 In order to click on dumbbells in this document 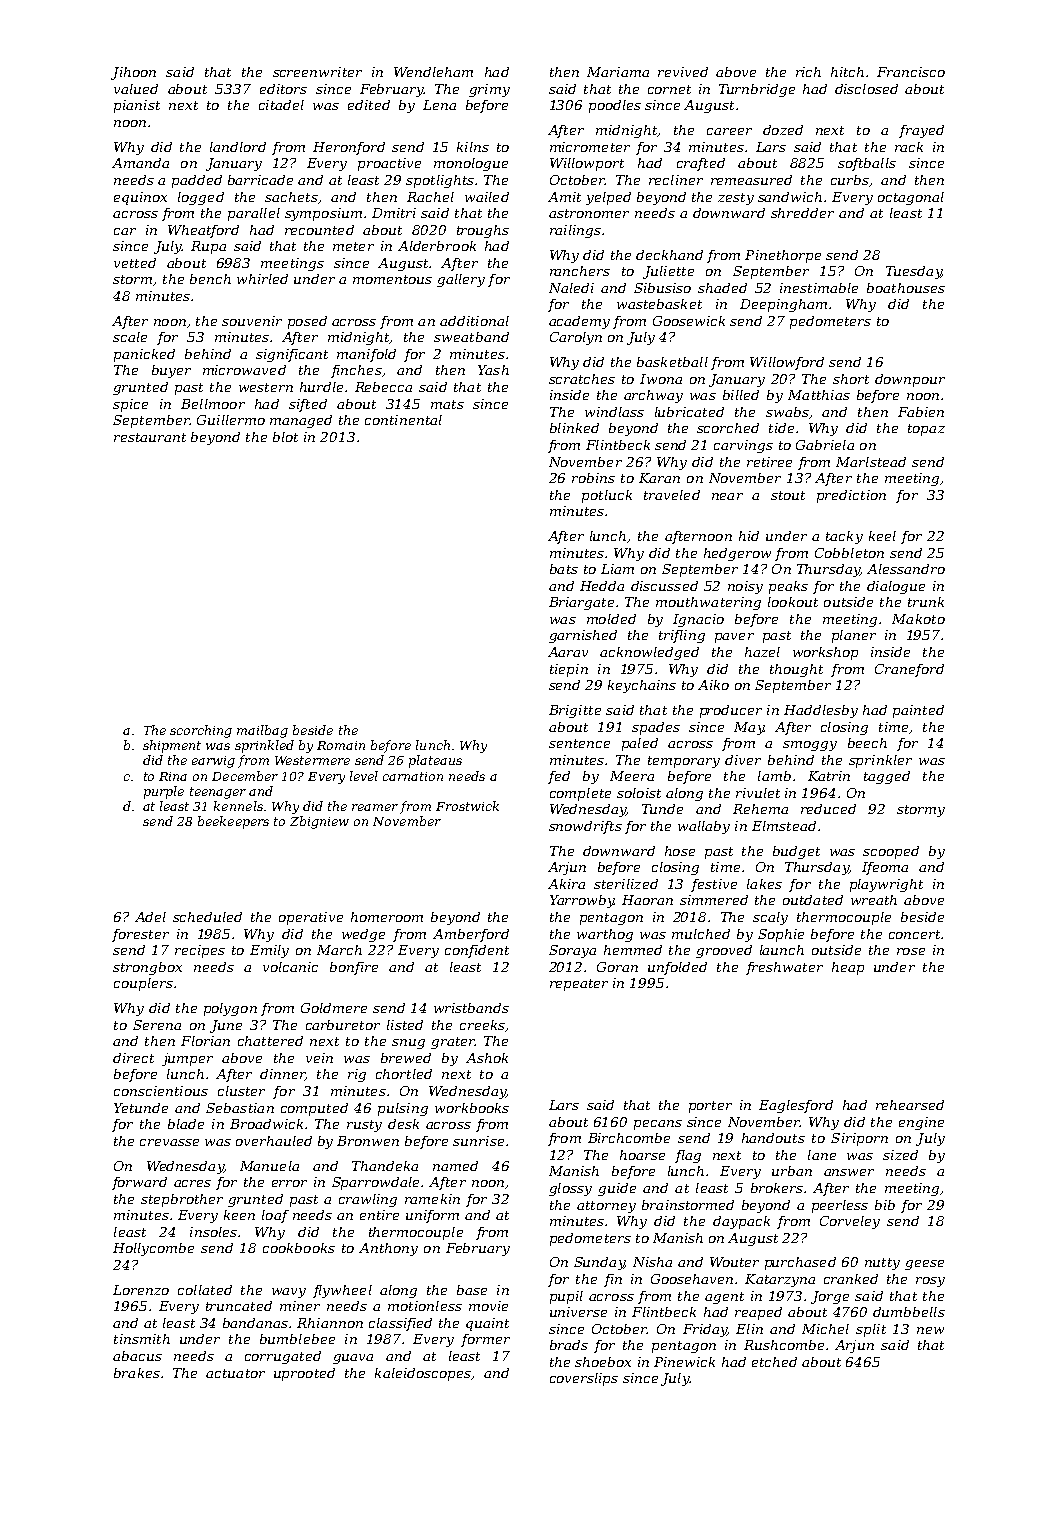, I will do `click(909, 1312)`.
